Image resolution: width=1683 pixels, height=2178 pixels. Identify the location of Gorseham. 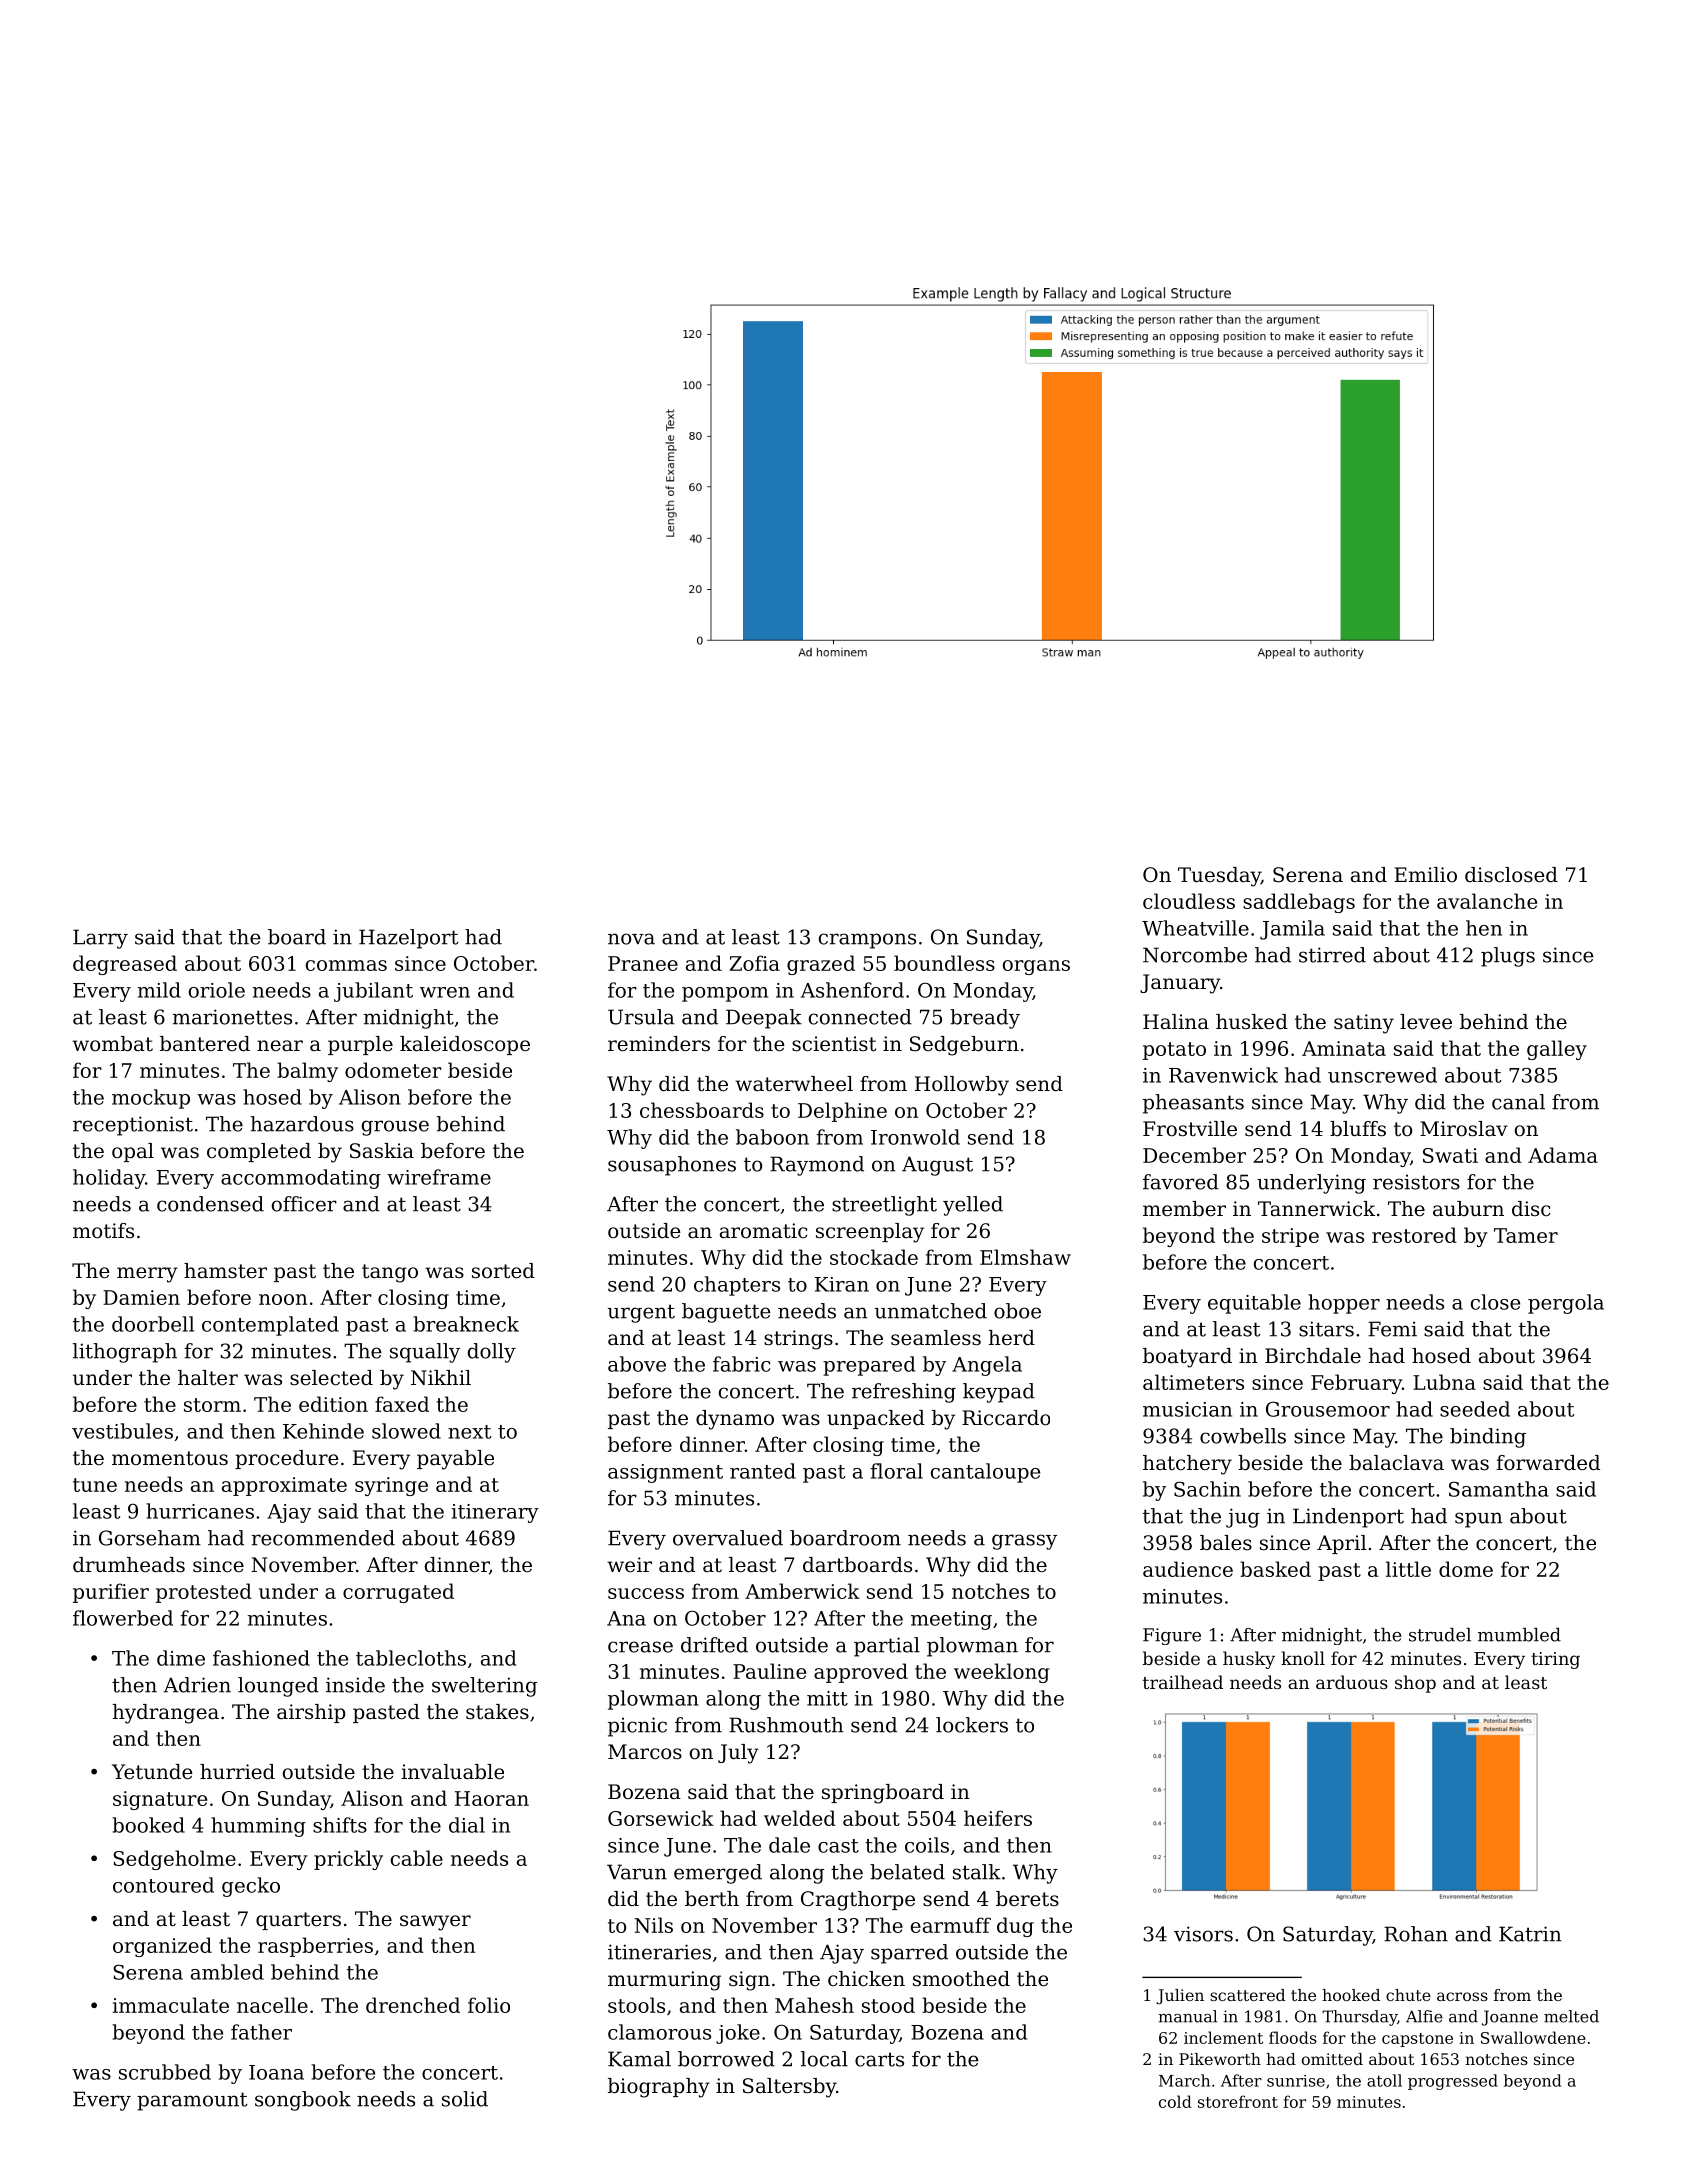
(150, 1538).
